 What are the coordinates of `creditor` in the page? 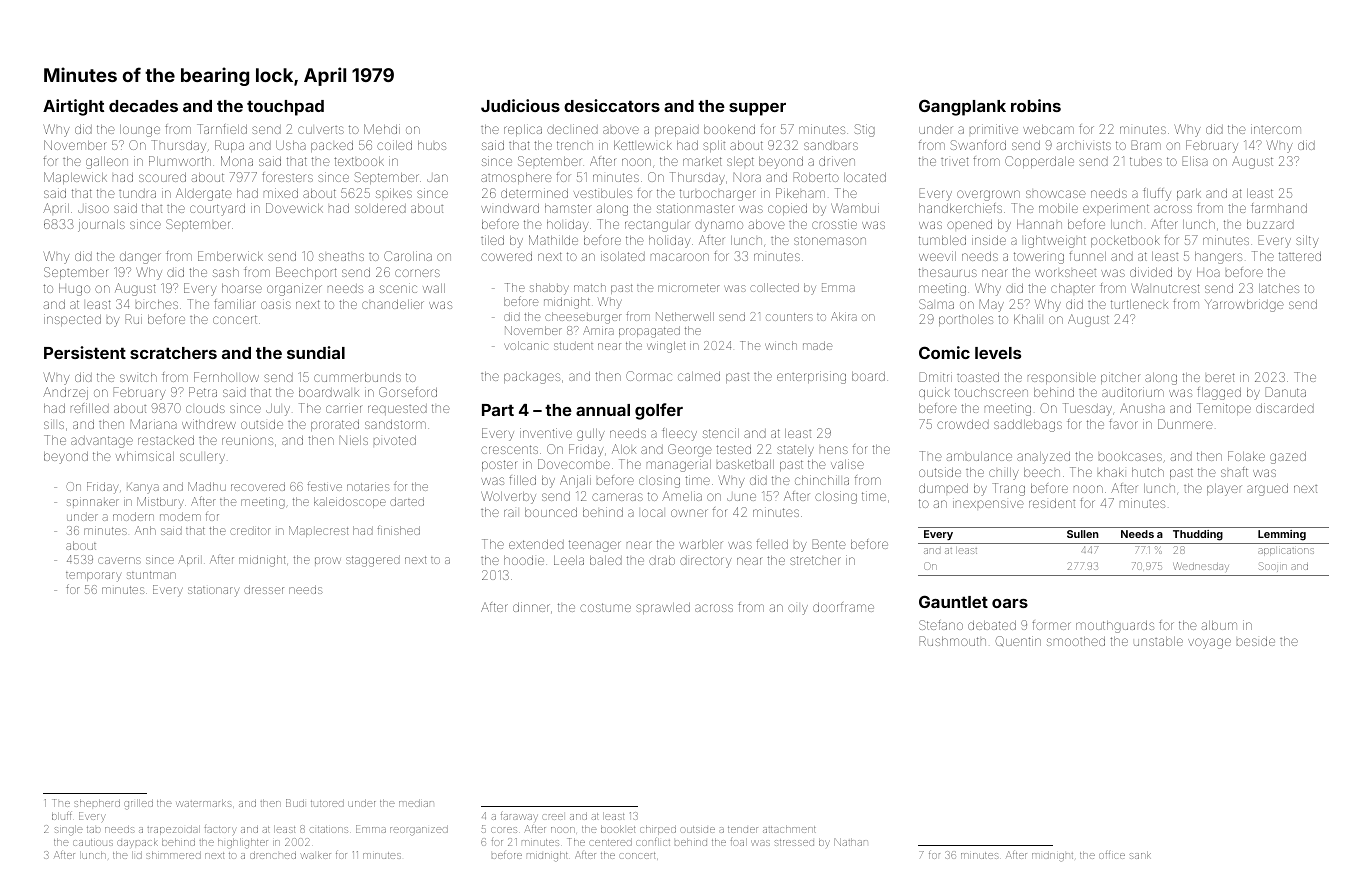 It's located at (250, 530).
